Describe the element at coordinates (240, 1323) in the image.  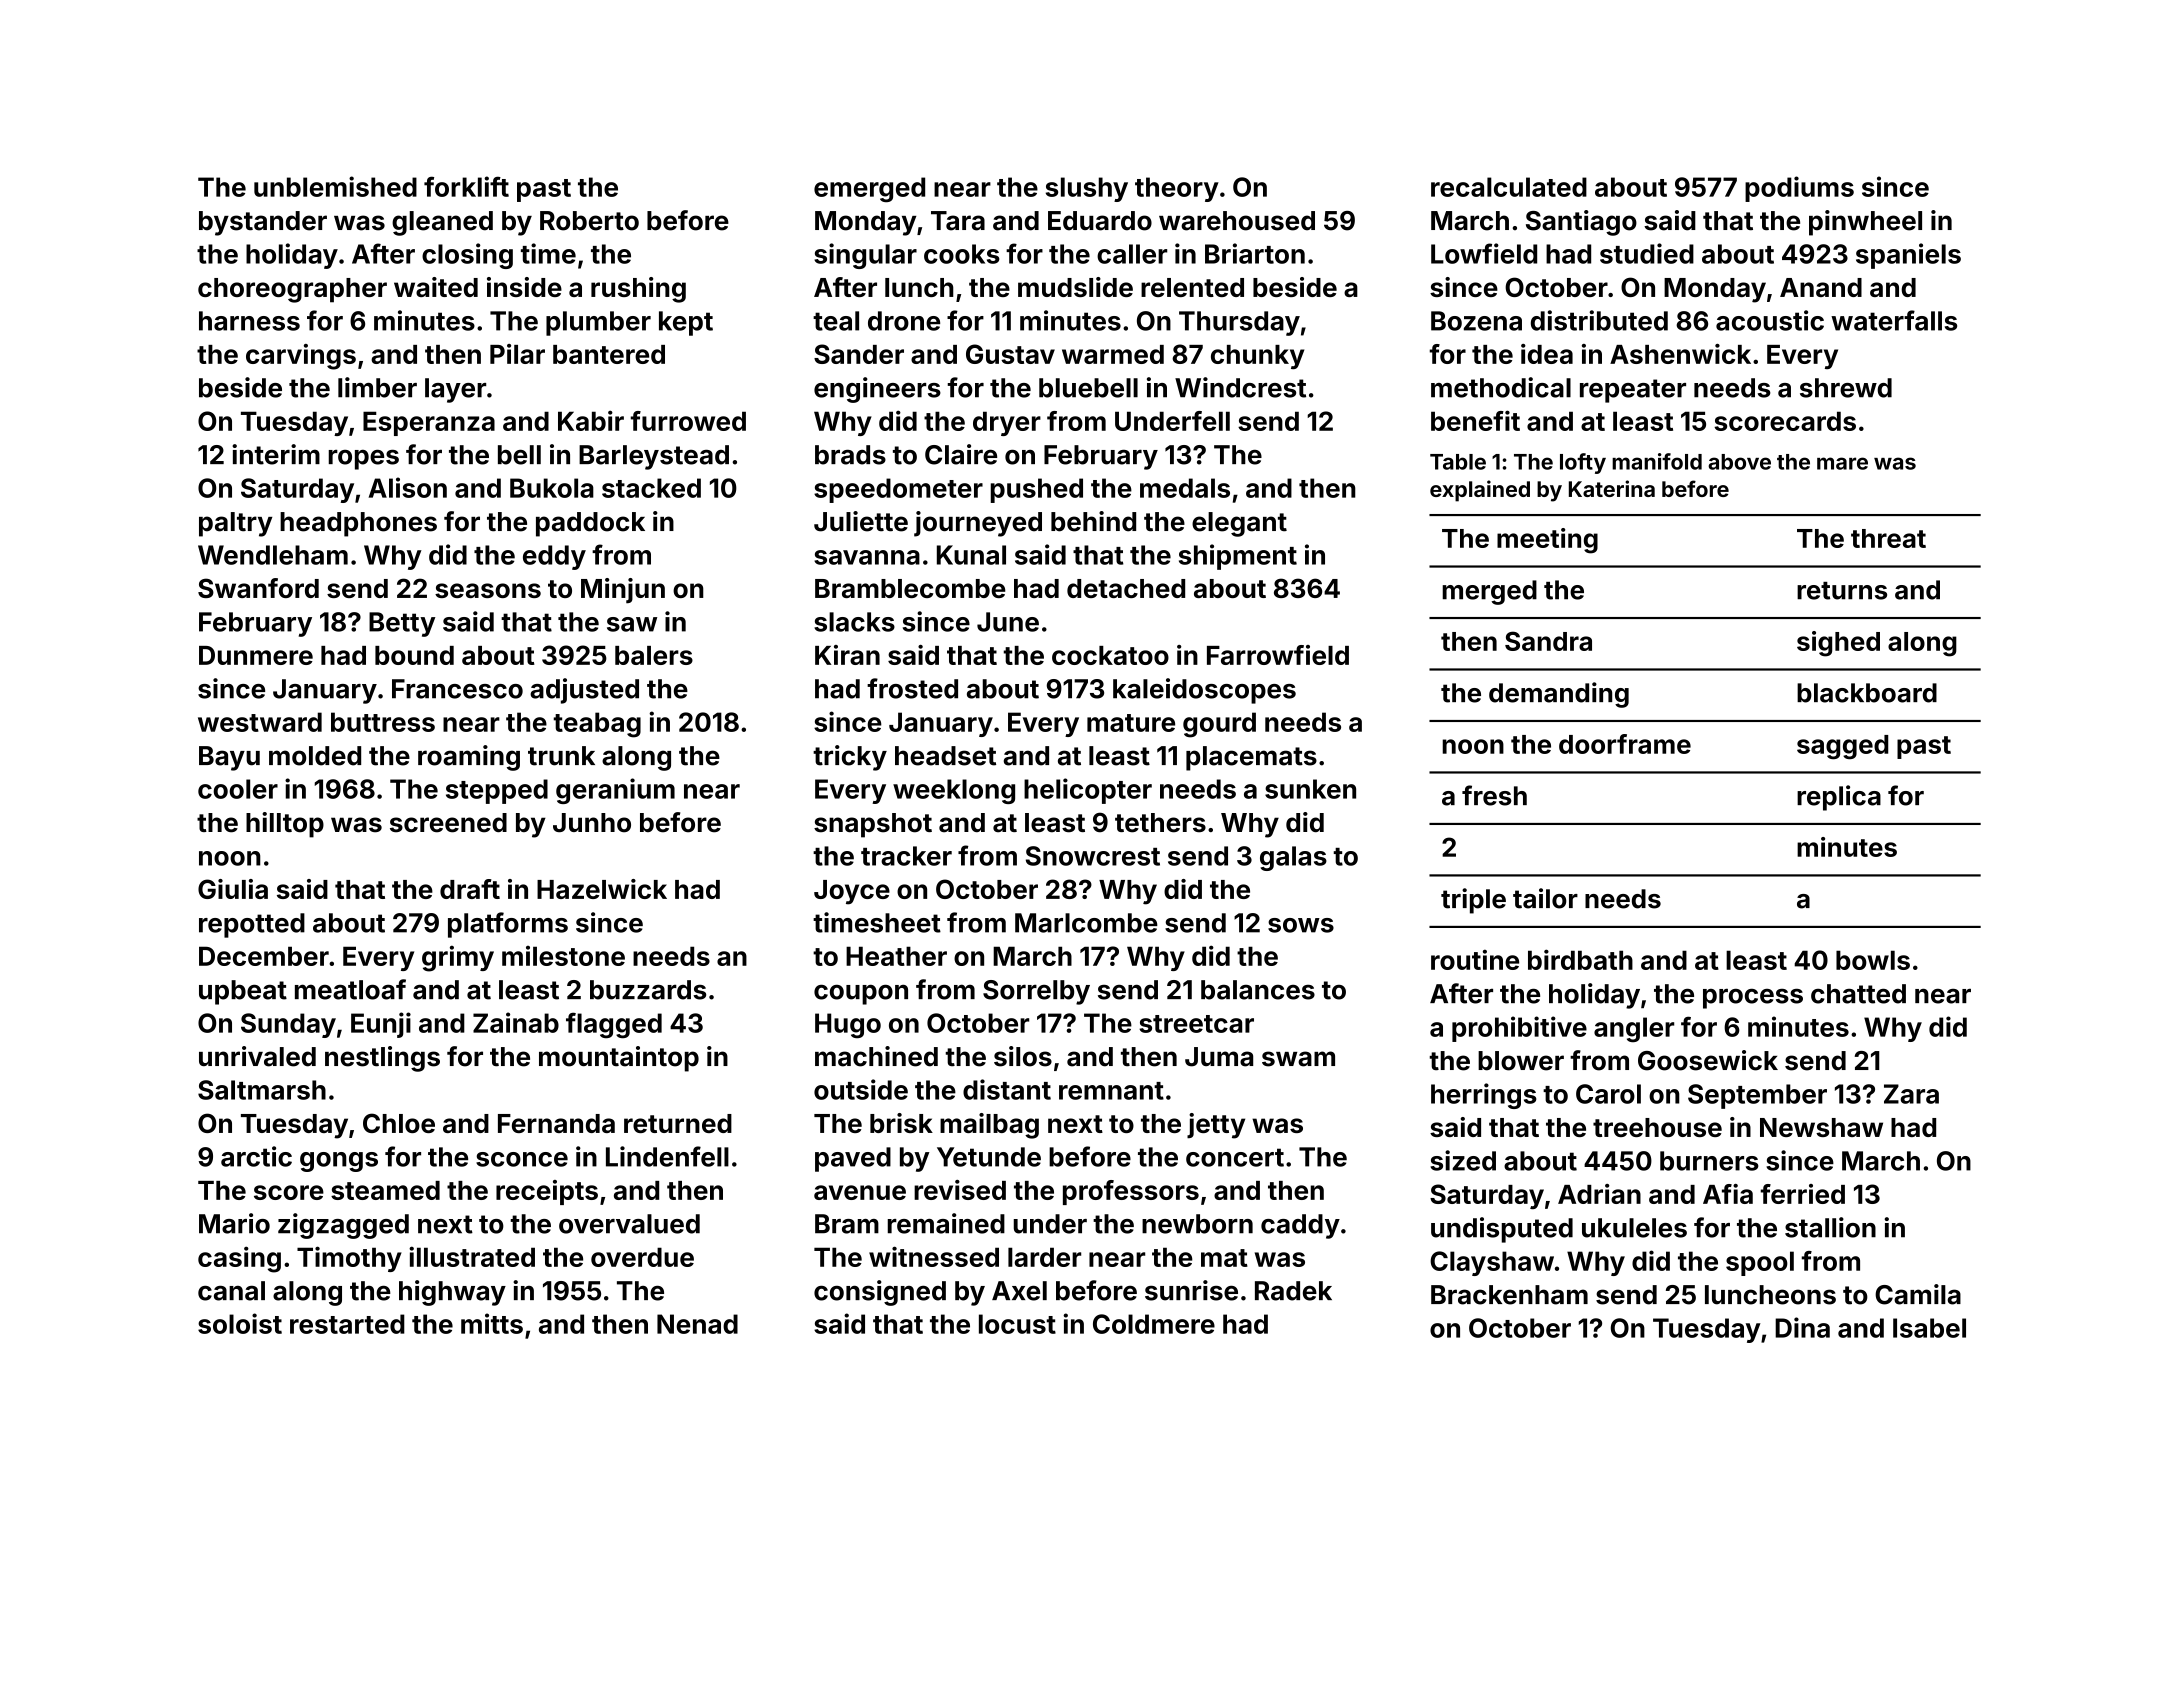
I see `soloist` at that location.
